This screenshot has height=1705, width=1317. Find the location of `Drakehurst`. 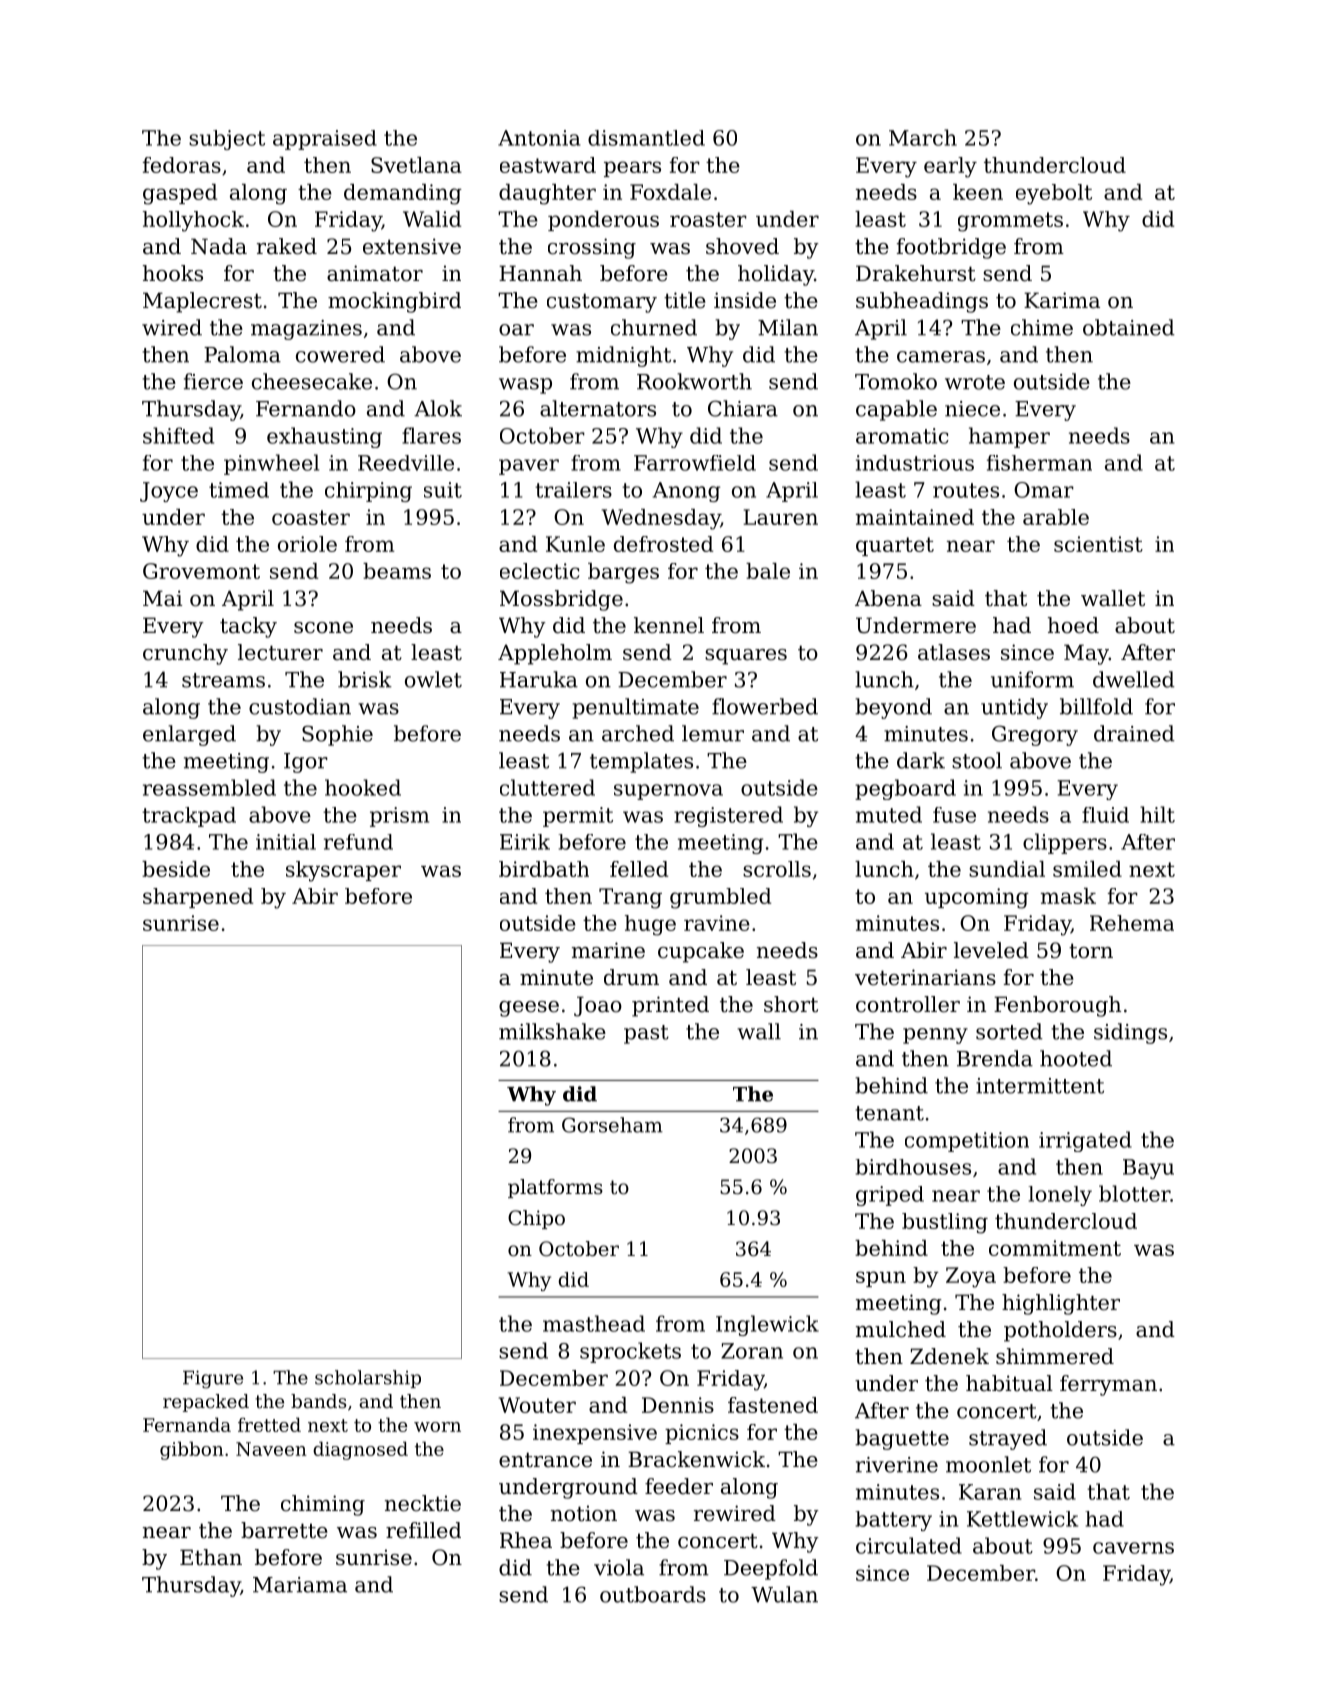

Drakehurst is located at coordinates (916, 273).
